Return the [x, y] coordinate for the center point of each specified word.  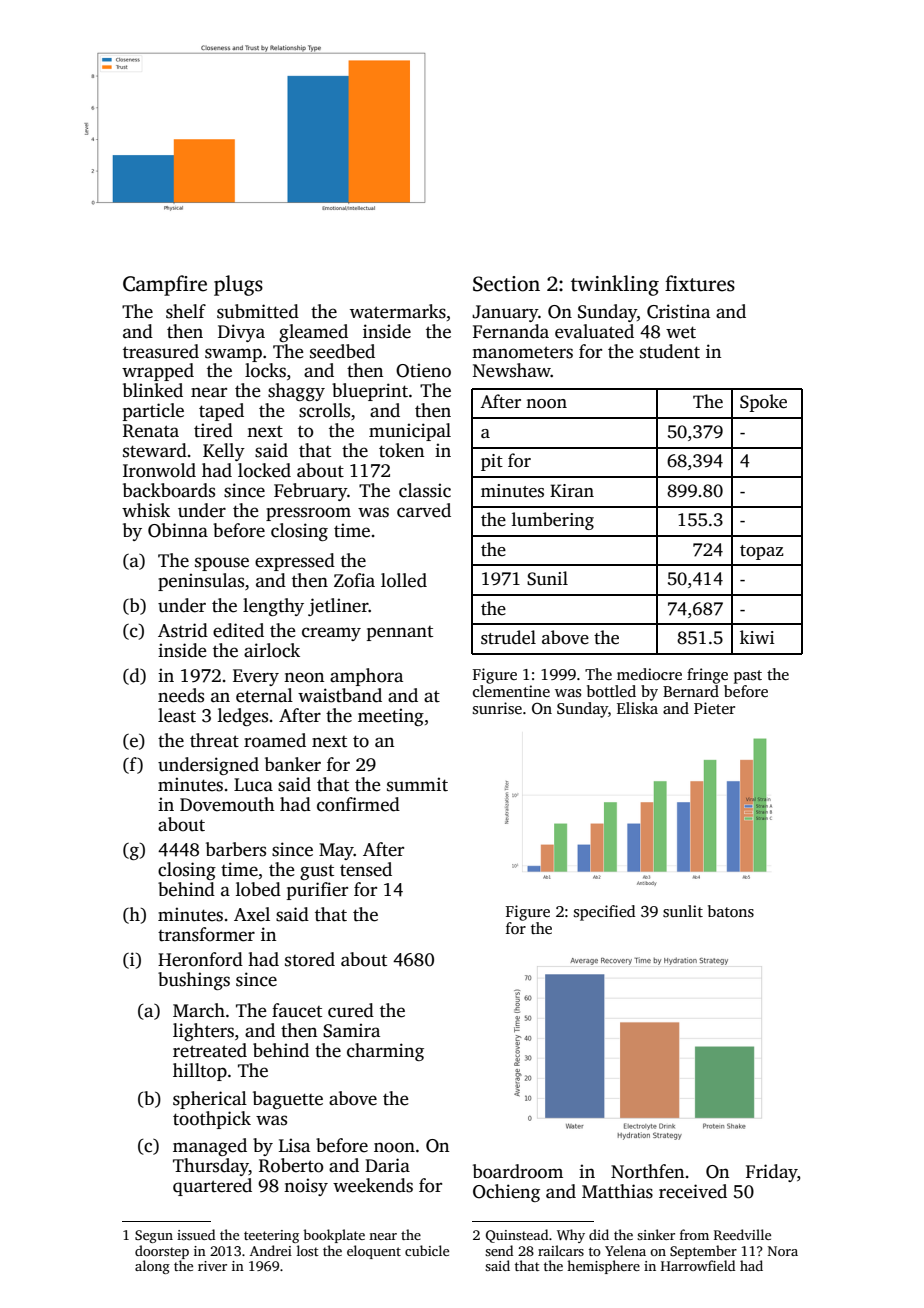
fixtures [700, 283]
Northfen [647, 1171]
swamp [233, 355]
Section [506, 284]
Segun [154, 1236]
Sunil [547, 578]
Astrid [183, 630]
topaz [761, 552]
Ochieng [506, 1193]
